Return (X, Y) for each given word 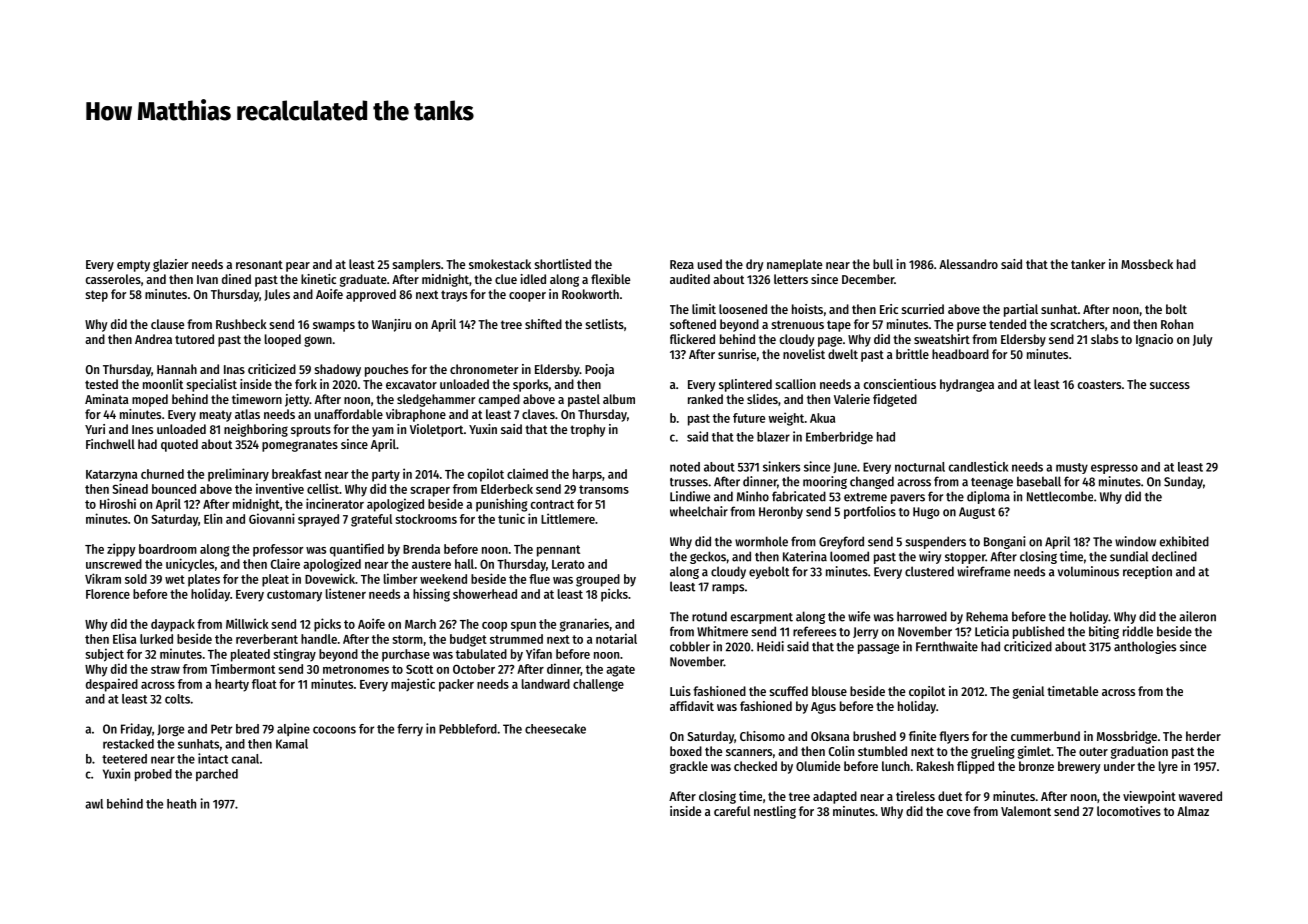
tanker (1088, 264)
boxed (686, 751)
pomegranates (300, 446)
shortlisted (563, 264)
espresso (1114, 469)
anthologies (1145, 647)
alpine (293, 729)
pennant (558, 551)
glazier (170, 265)
